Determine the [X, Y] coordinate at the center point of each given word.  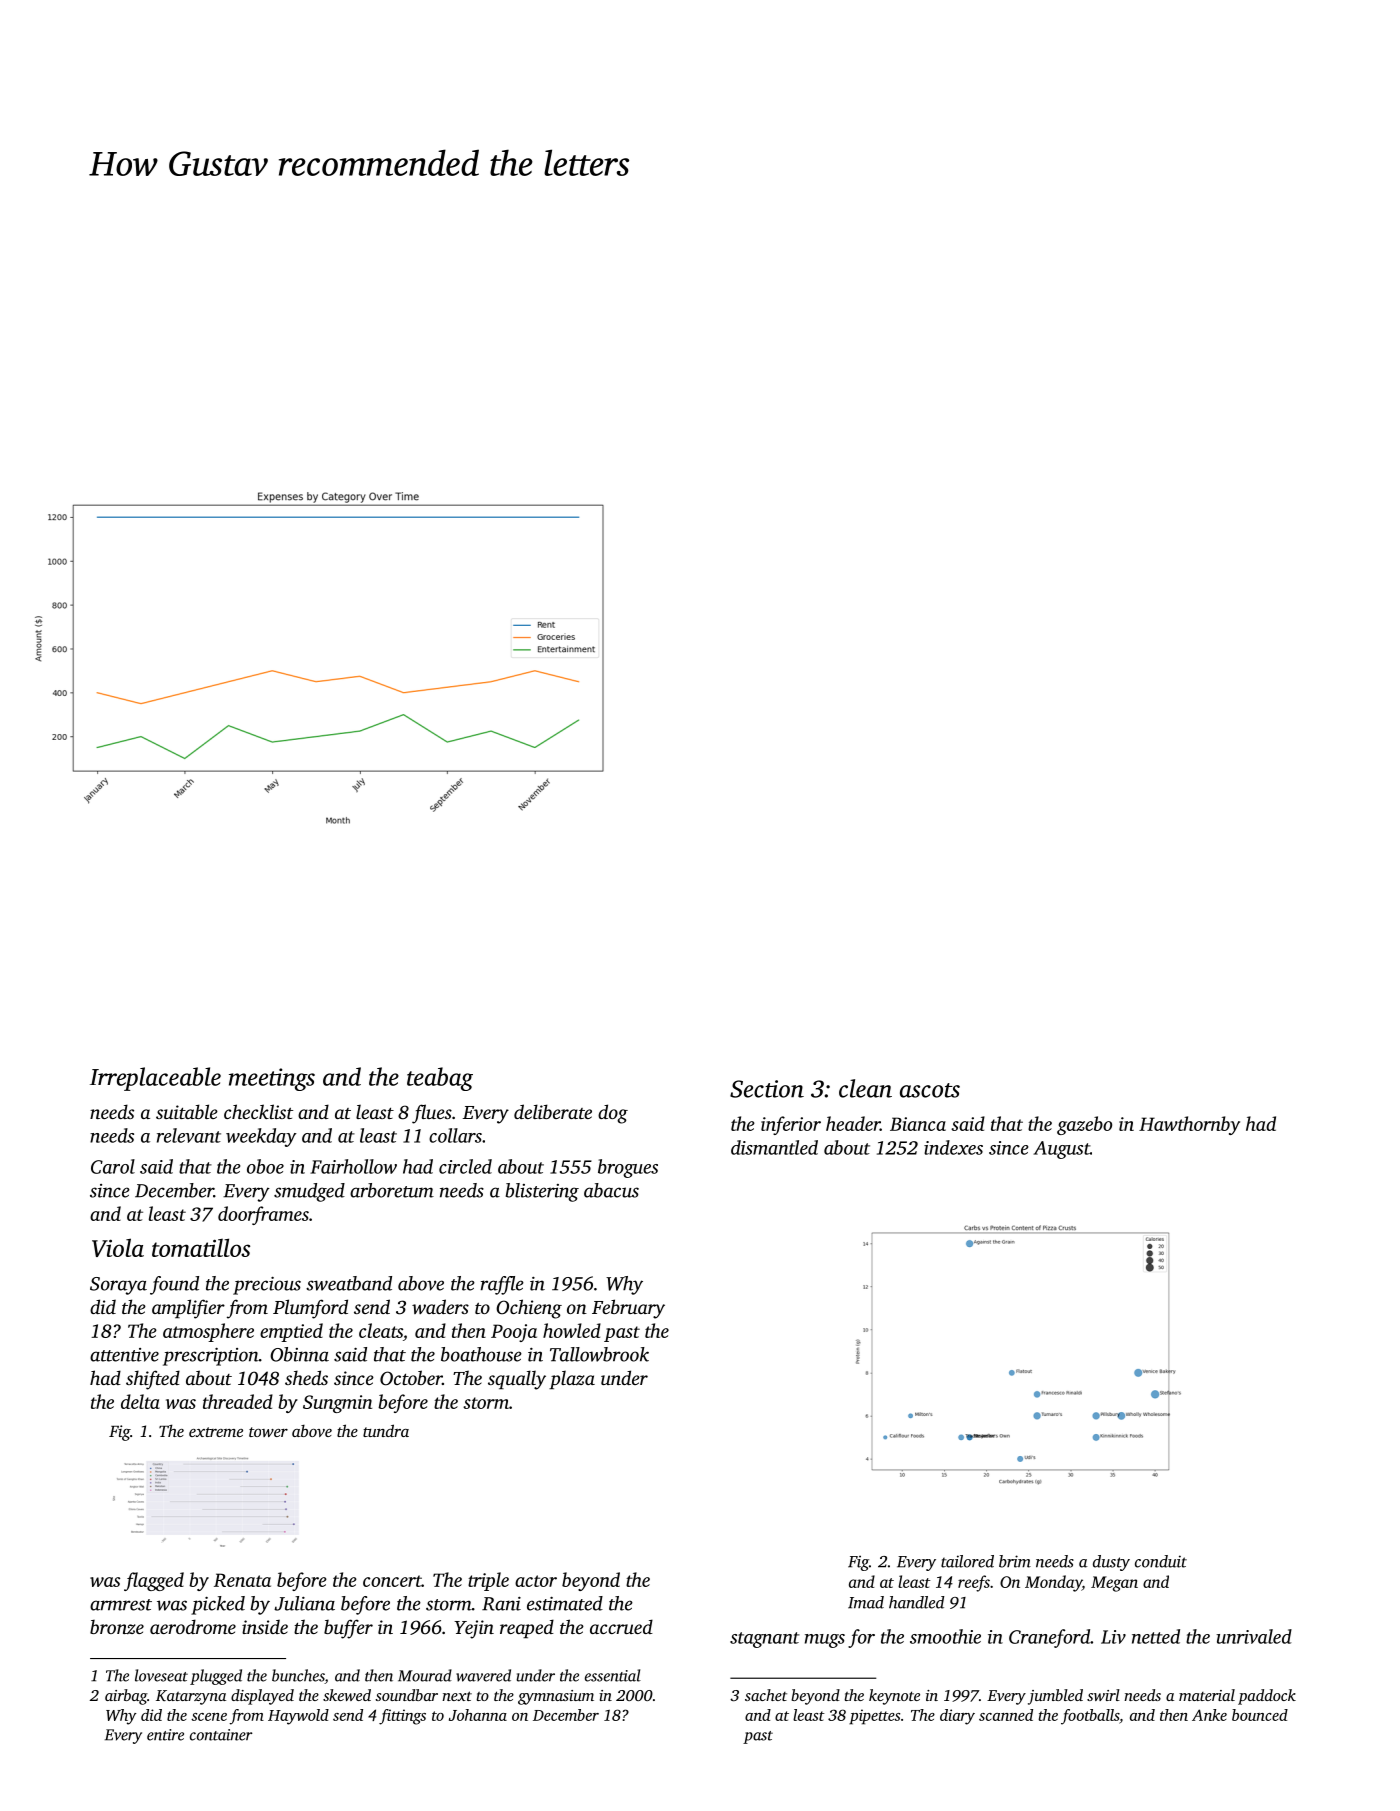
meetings [272, 1079]
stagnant [765, 1640]
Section [767, 1089]
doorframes [263, 1215]
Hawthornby [1189, 1125]
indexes [953, 1147]
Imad [866, 1602]
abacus [611, 1190]
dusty [1111, 1563]
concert [392, 1581]
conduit [1161, 1561]
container [221, 1735]
